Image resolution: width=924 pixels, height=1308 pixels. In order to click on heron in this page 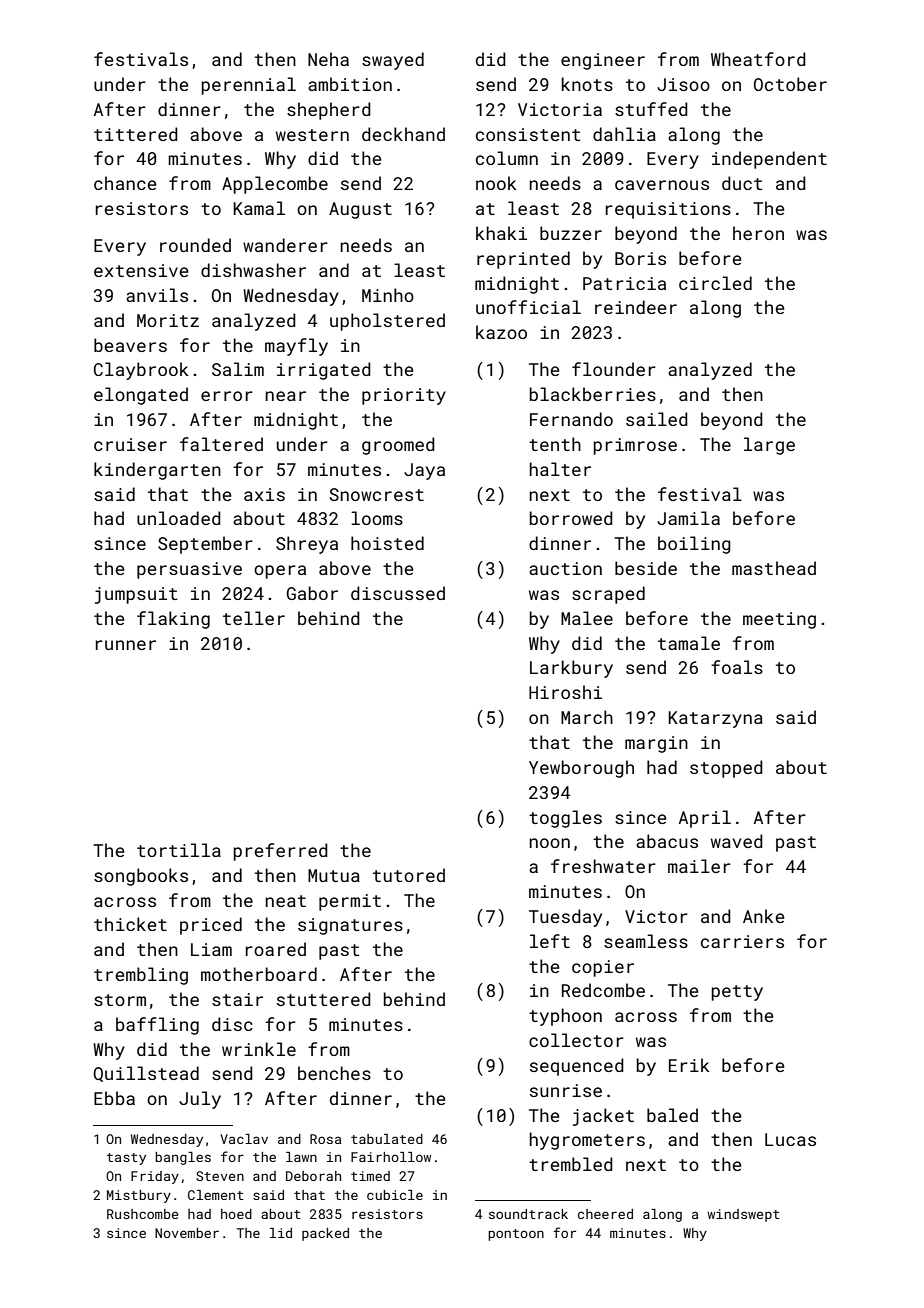, I will do `click(758, 233)`.
